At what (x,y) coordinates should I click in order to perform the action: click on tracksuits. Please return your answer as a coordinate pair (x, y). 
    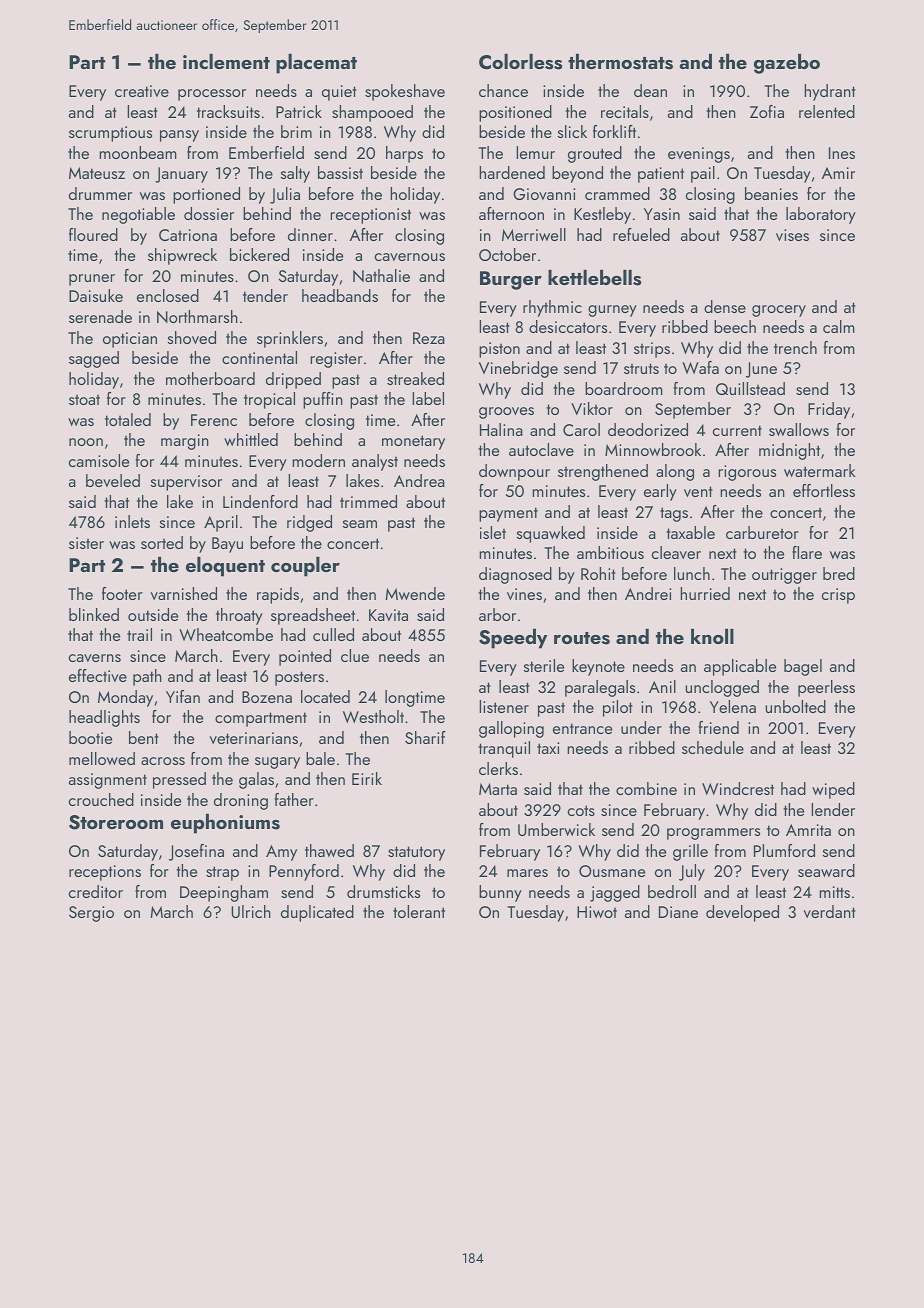
    Looking at the image, I should click on (228, 111).
